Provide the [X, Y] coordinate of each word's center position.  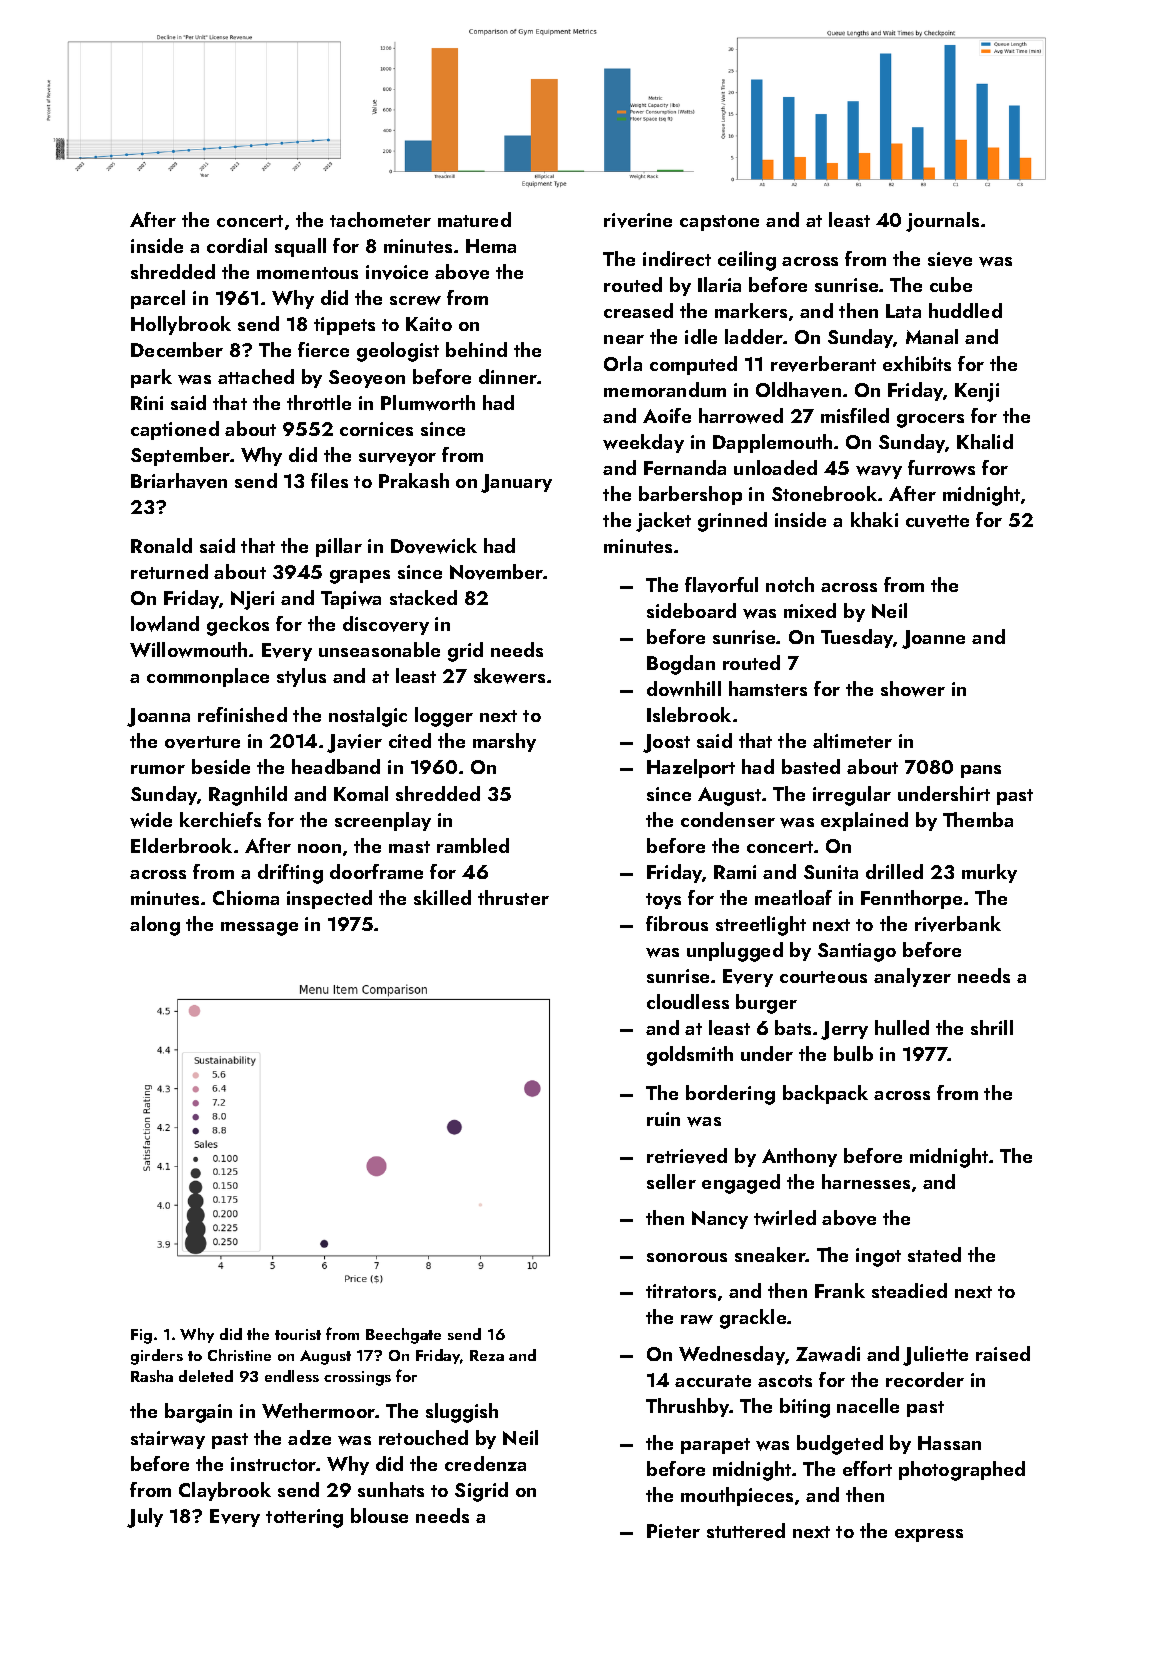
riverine [638, 220]
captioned [175, 430]
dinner [508, 376]
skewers [509, 676]
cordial [237, 245]
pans [981, 771]
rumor [158, 769]
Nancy [720, 1220]
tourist [298, 1334]
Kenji [977, 392]
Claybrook [225, 1491]
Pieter [673, 1531]
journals [942, 222]
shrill [992, 1027]
